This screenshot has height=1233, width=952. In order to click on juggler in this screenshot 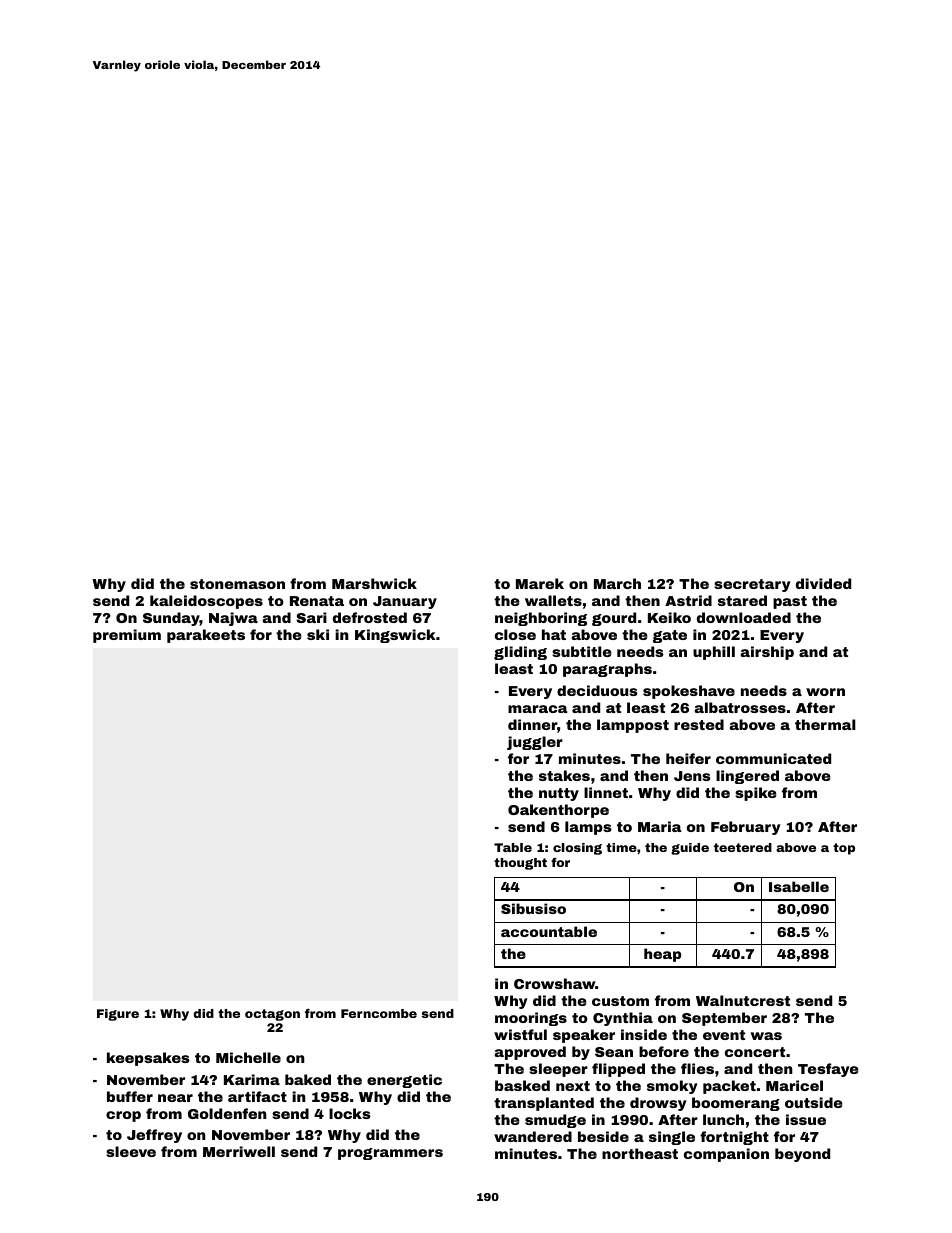, I will do `click(535, 743)`.
